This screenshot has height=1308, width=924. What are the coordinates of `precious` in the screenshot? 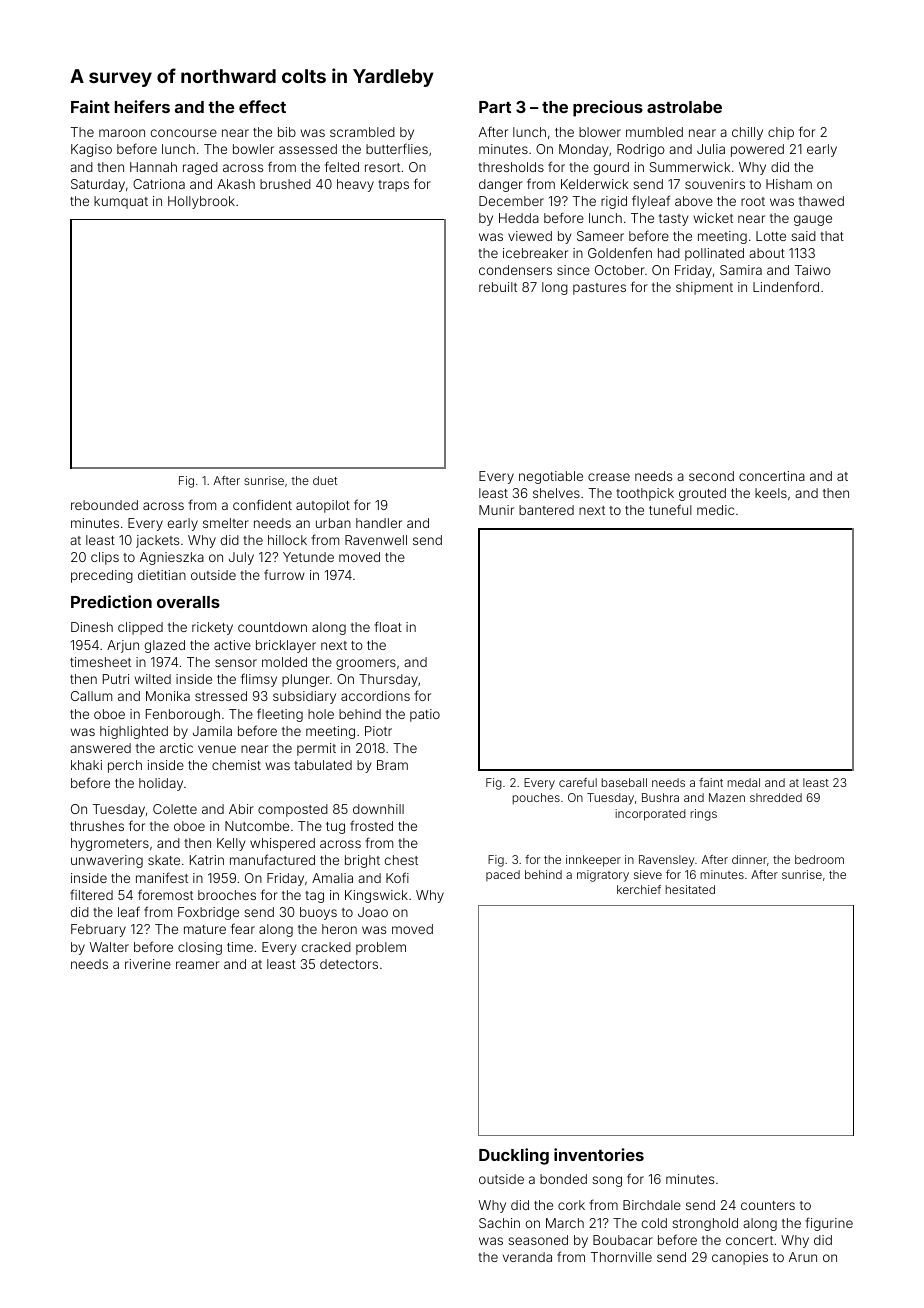 It's located at (608, 108).
